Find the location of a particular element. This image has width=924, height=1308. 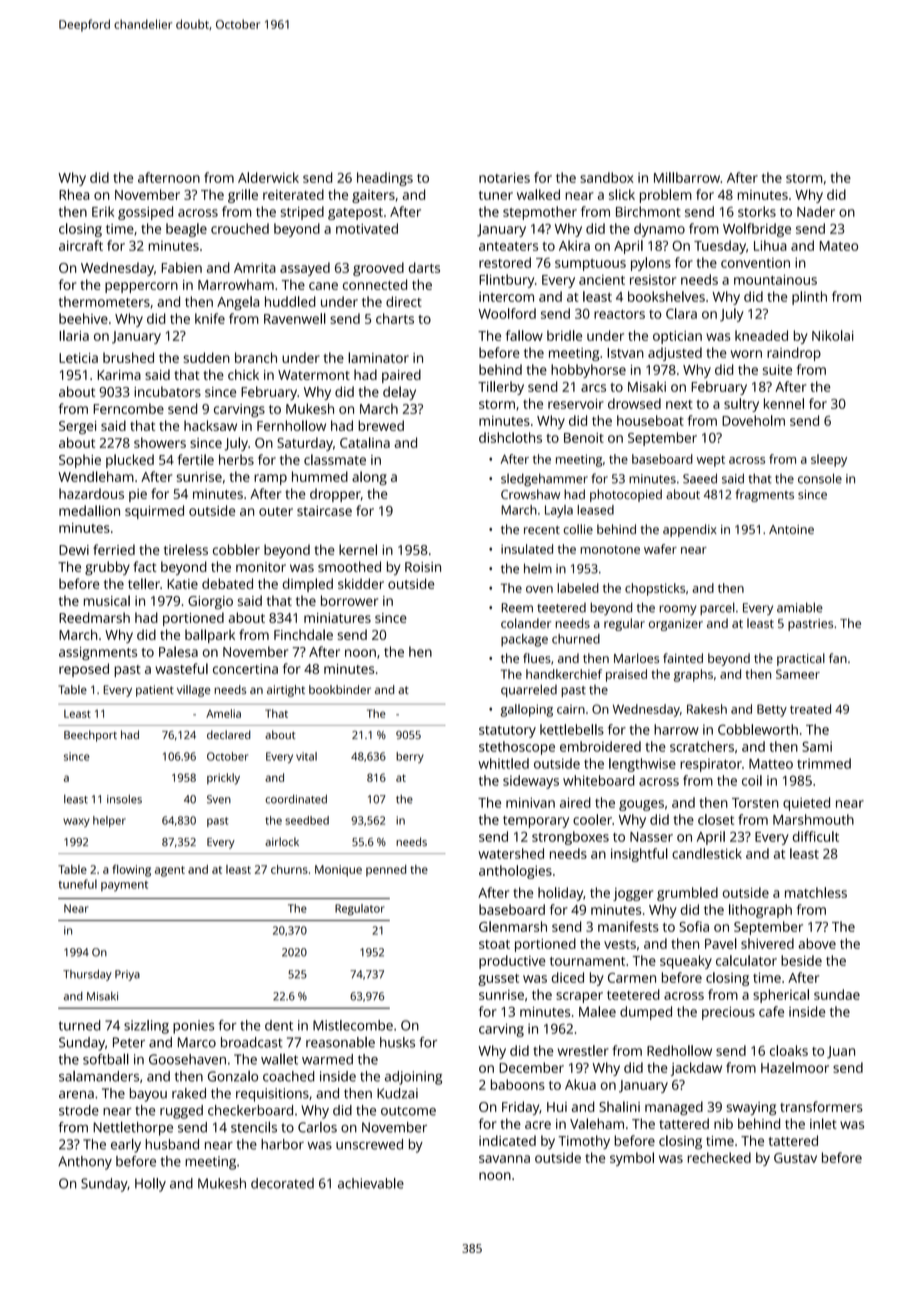

Nader is located at coordinates (816, 211).
